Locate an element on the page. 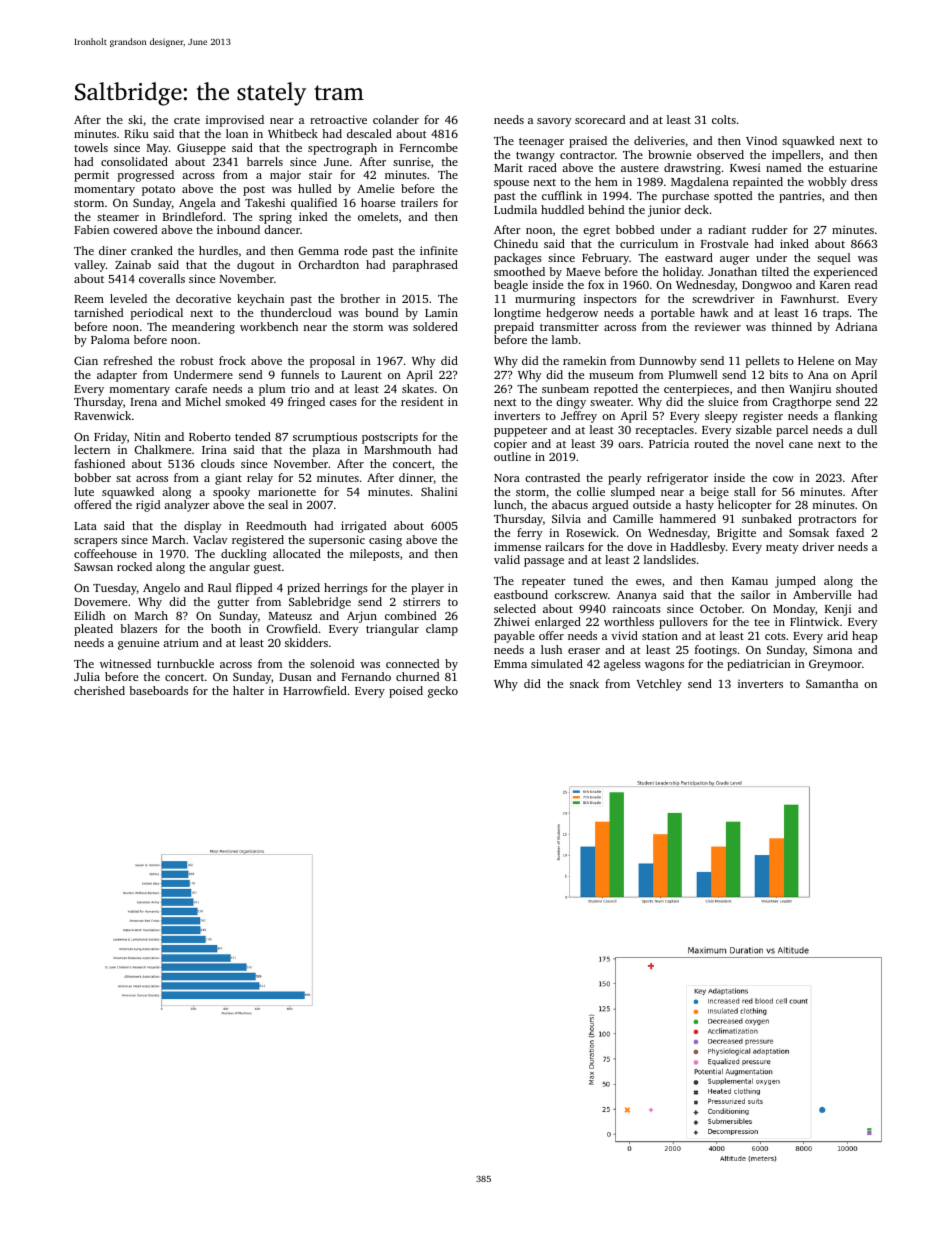  Kamau is located at coordinates (750, 581).
